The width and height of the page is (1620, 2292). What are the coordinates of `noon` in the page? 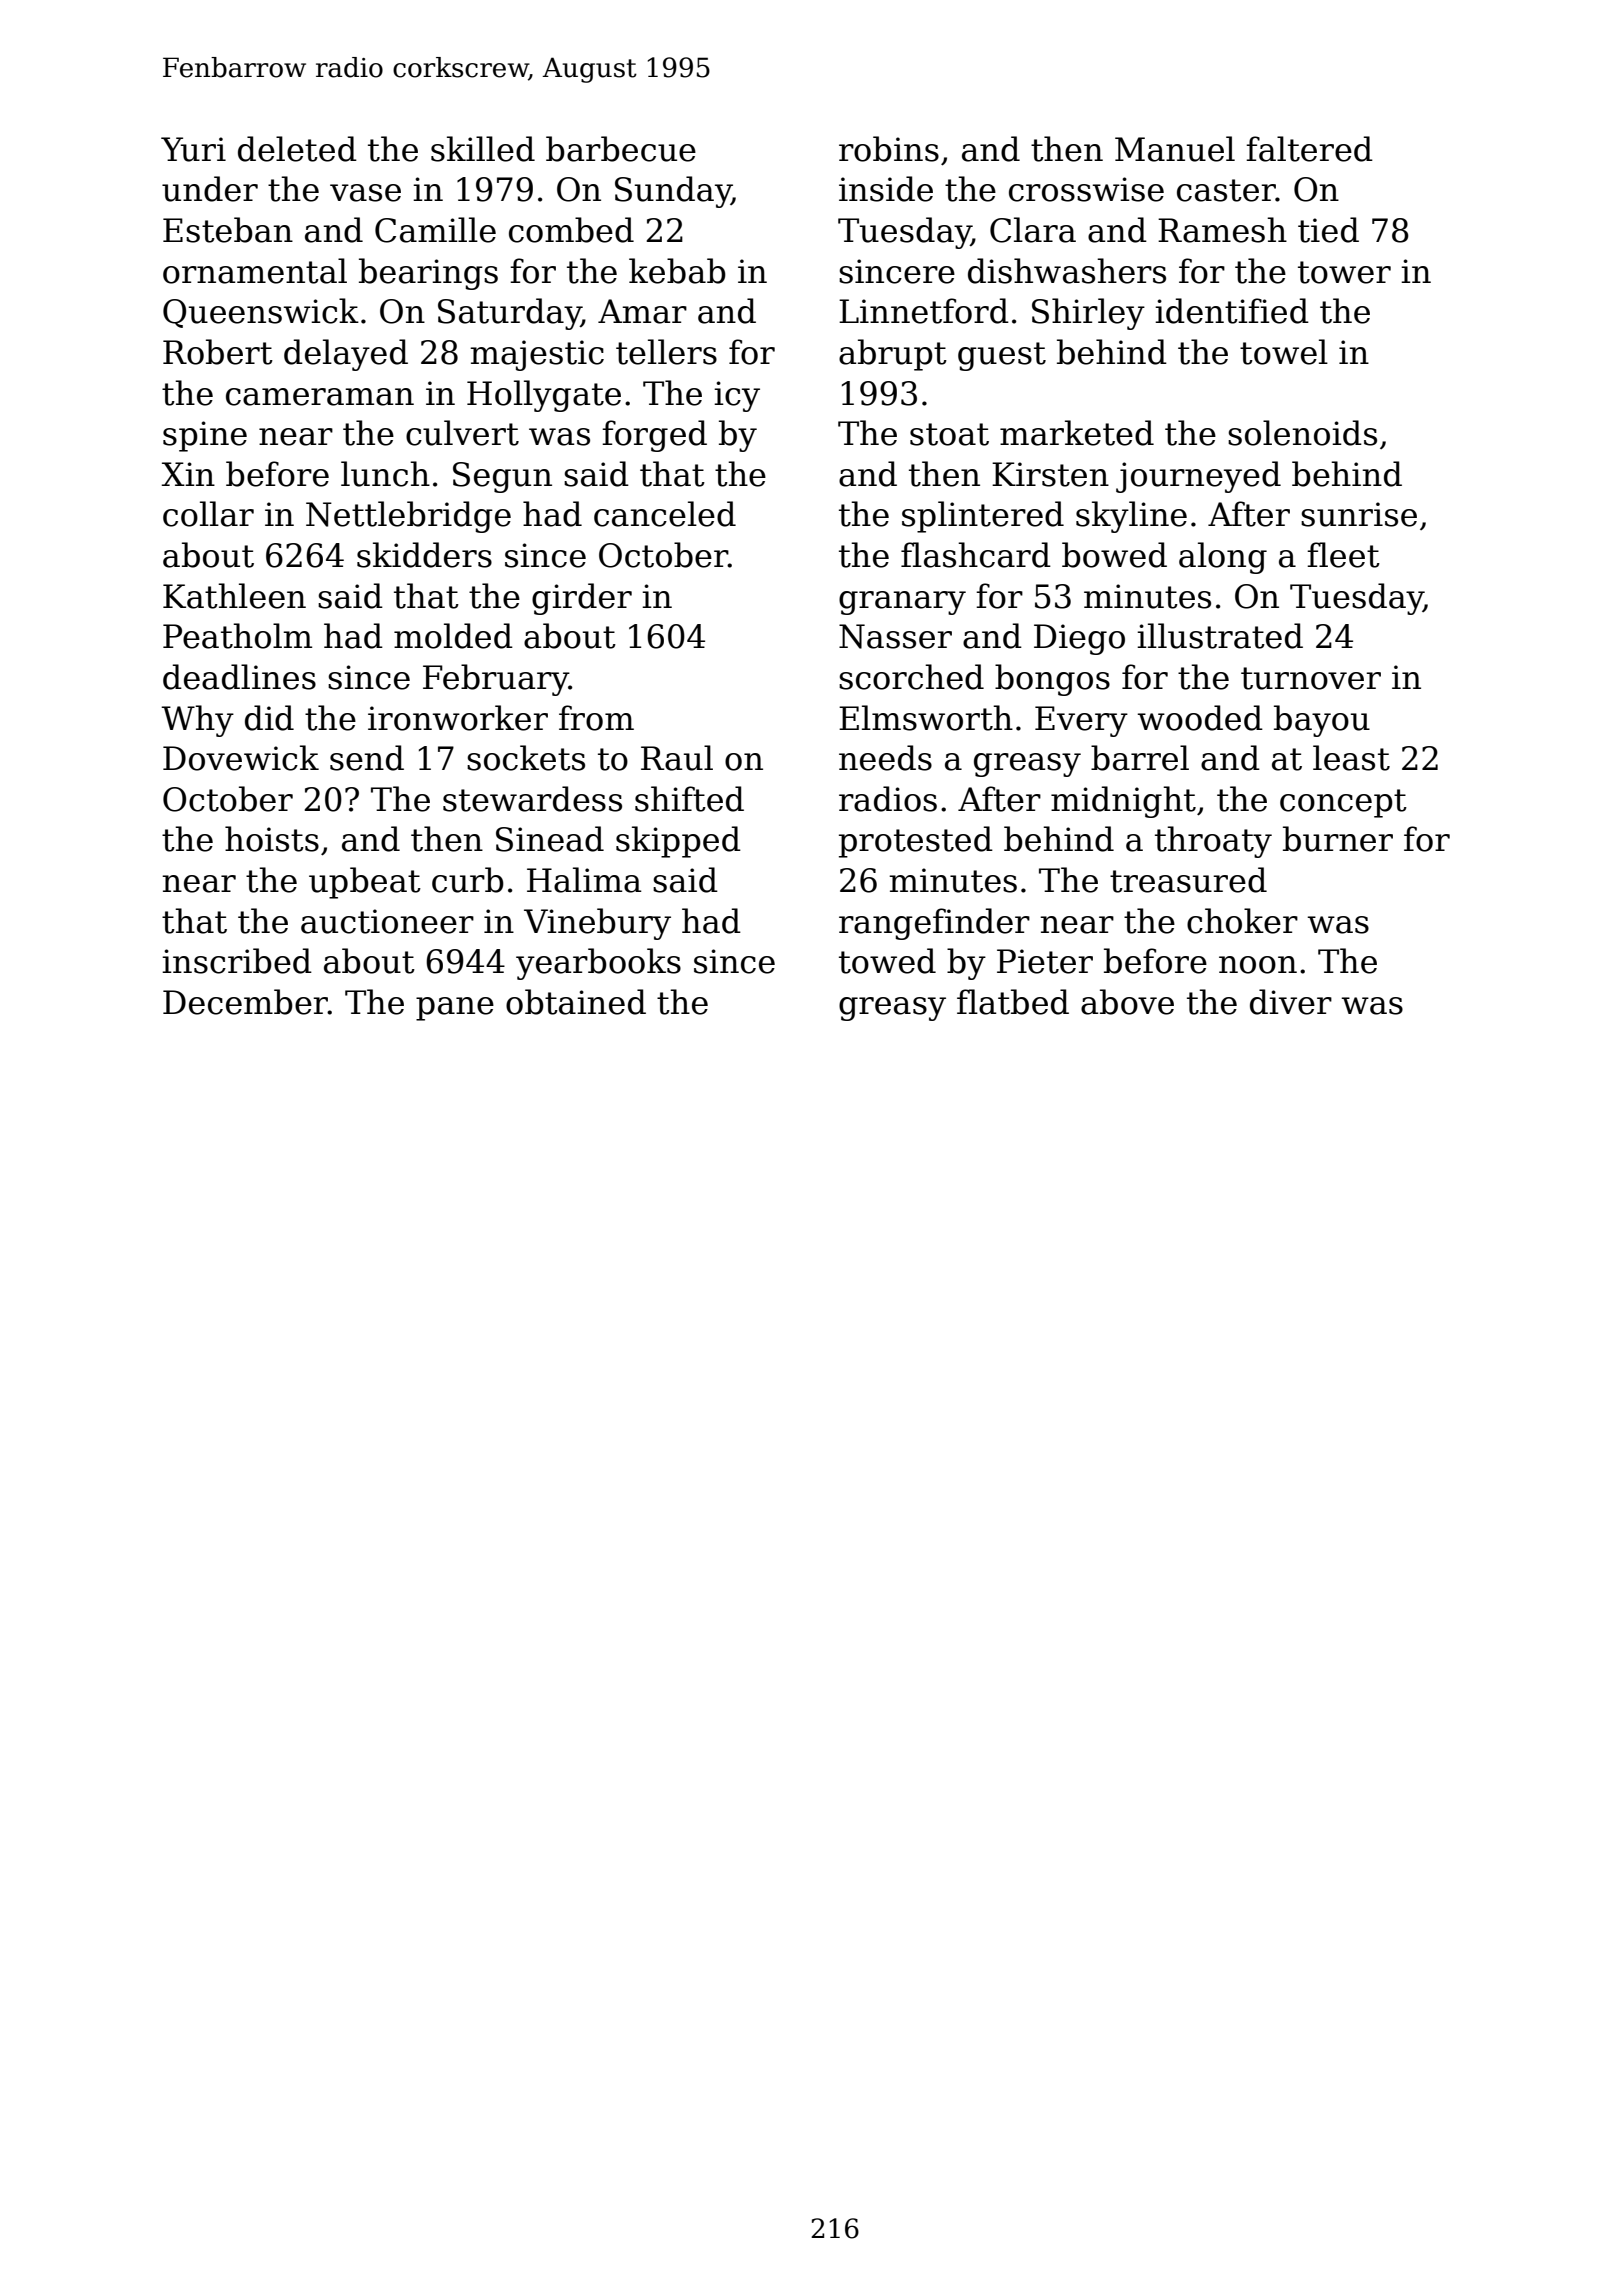 It's located at (1258, 965).
